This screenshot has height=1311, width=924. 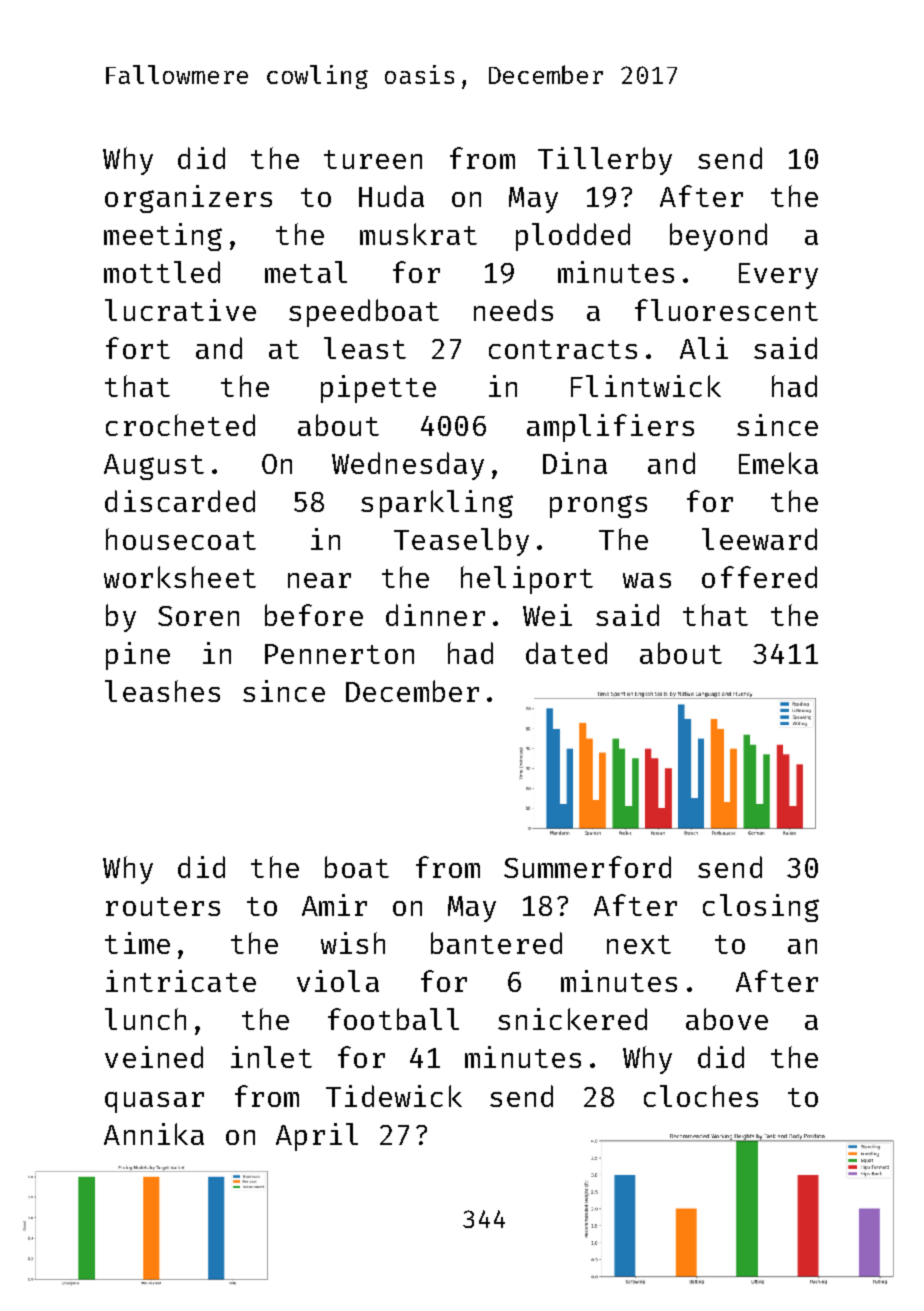 What do you see at coordinates (162, 691) in the screenshot?
I see `leashes` at bounding box center [162, 691].
